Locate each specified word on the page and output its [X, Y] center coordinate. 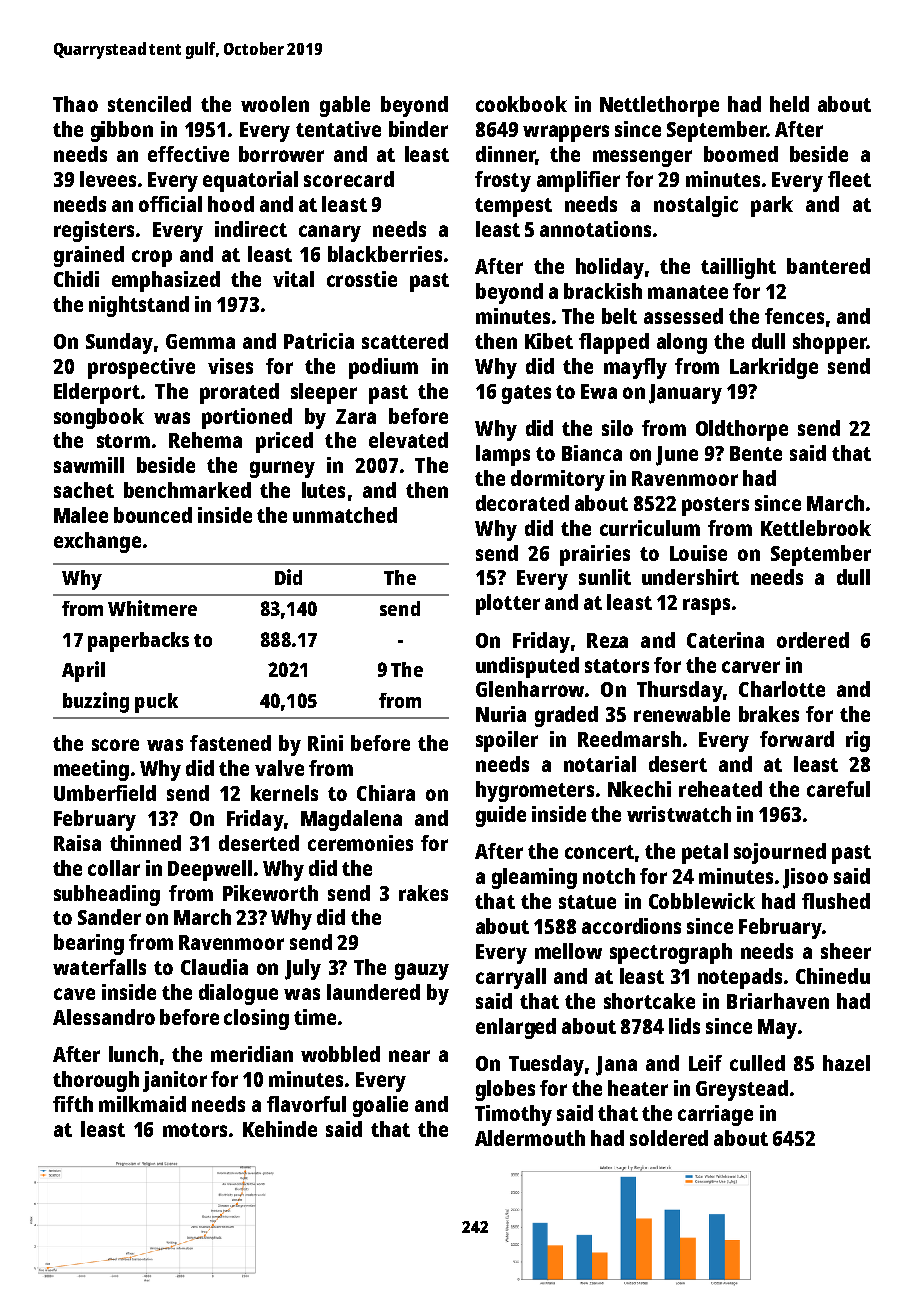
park [772, 206]
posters [715, 506]
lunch [133, 1054]
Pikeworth [270, 893]
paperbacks [138, 642]
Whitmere [152, 608]
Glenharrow [530, 689]
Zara [356, 416]
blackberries [385, 254]
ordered [813, 640]
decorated [522, 503]
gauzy [422, 971]
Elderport [97, 393]
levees [108, 179]
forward [797, 739]
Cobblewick [702, 901]
